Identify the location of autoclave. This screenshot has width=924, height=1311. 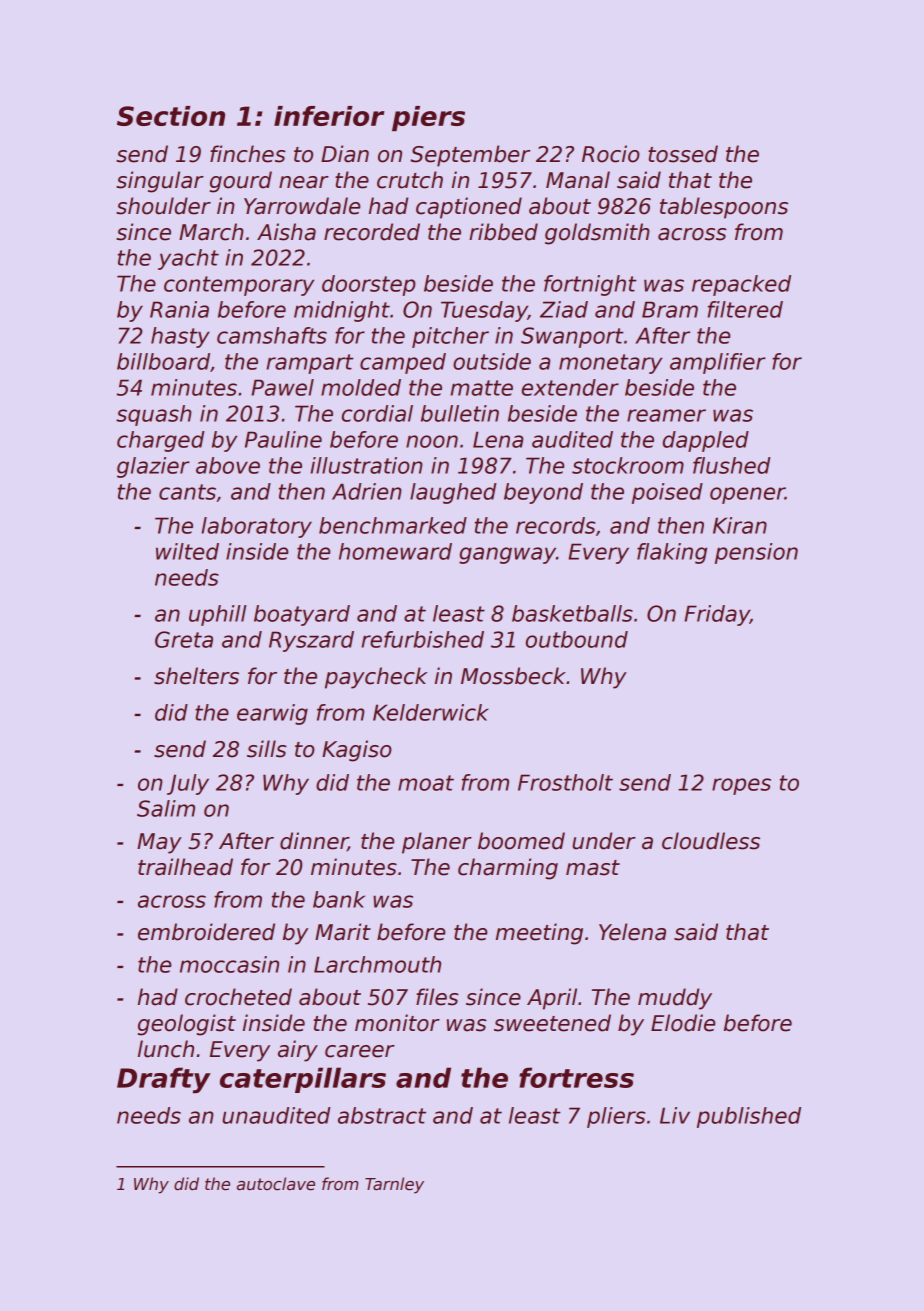
(276, 1184).
